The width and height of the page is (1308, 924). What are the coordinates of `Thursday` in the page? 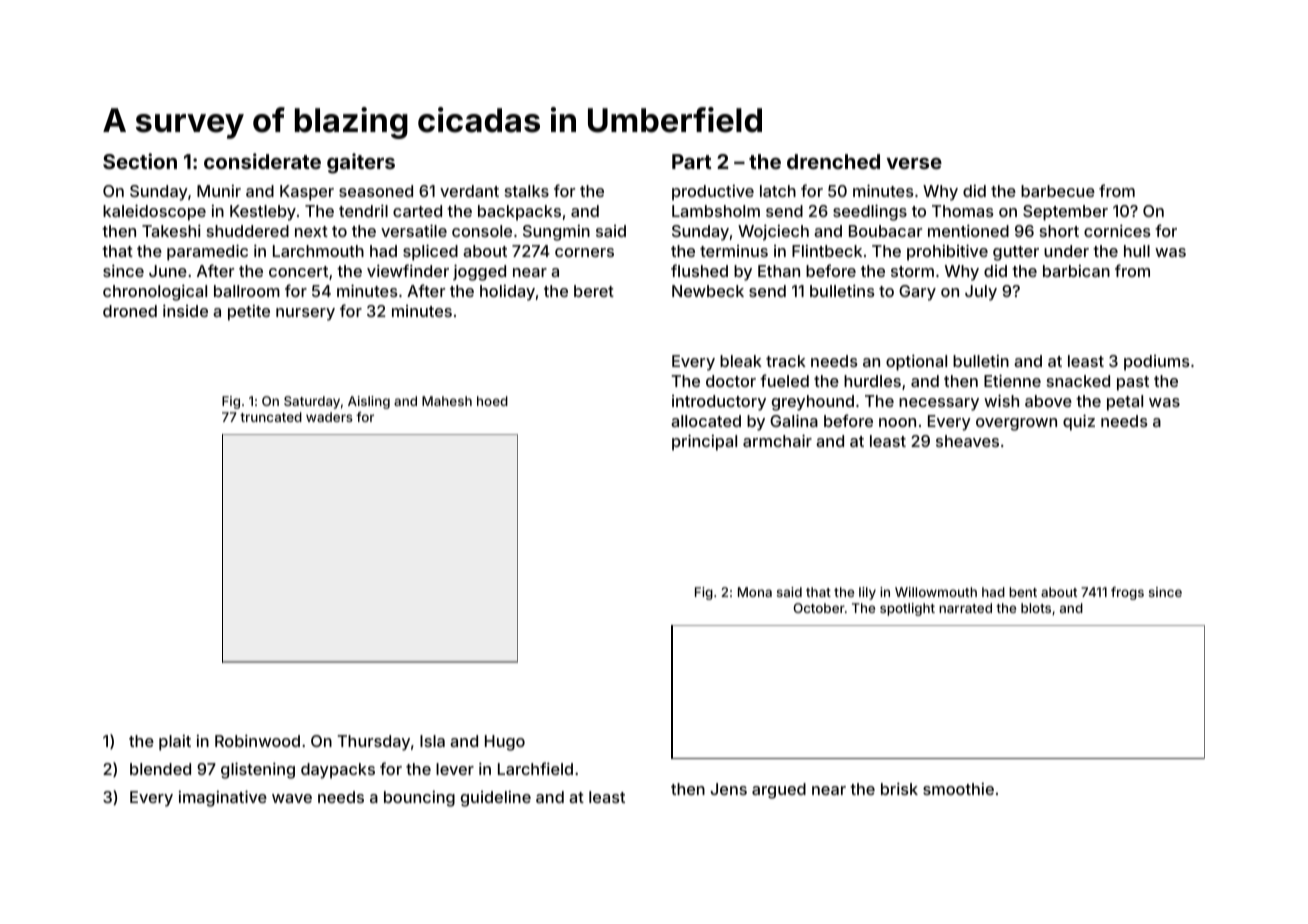 It's located at (374, 743).
